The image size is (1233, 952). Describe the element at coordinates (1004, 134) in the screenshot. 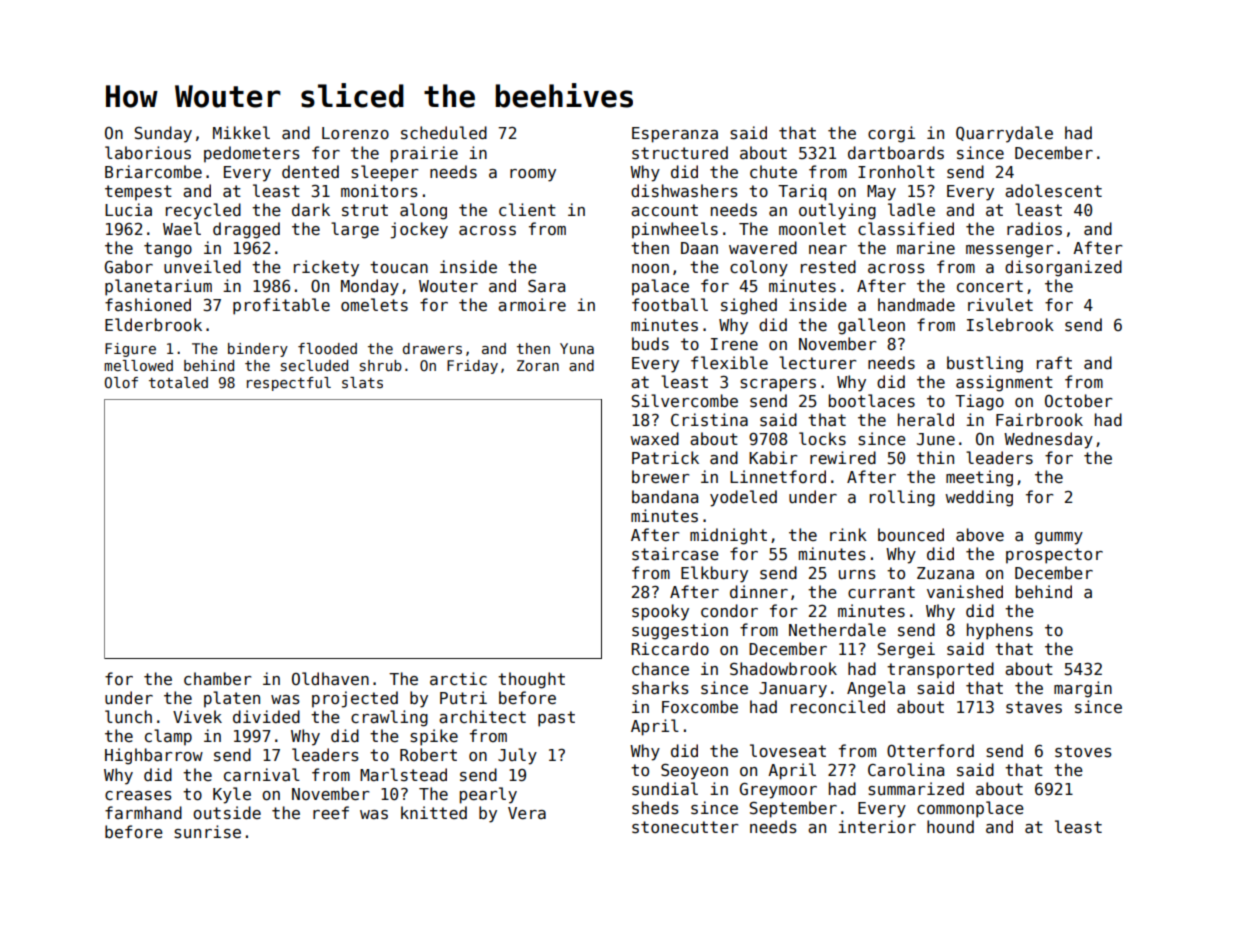

I see `Quarrydale` at that location.
